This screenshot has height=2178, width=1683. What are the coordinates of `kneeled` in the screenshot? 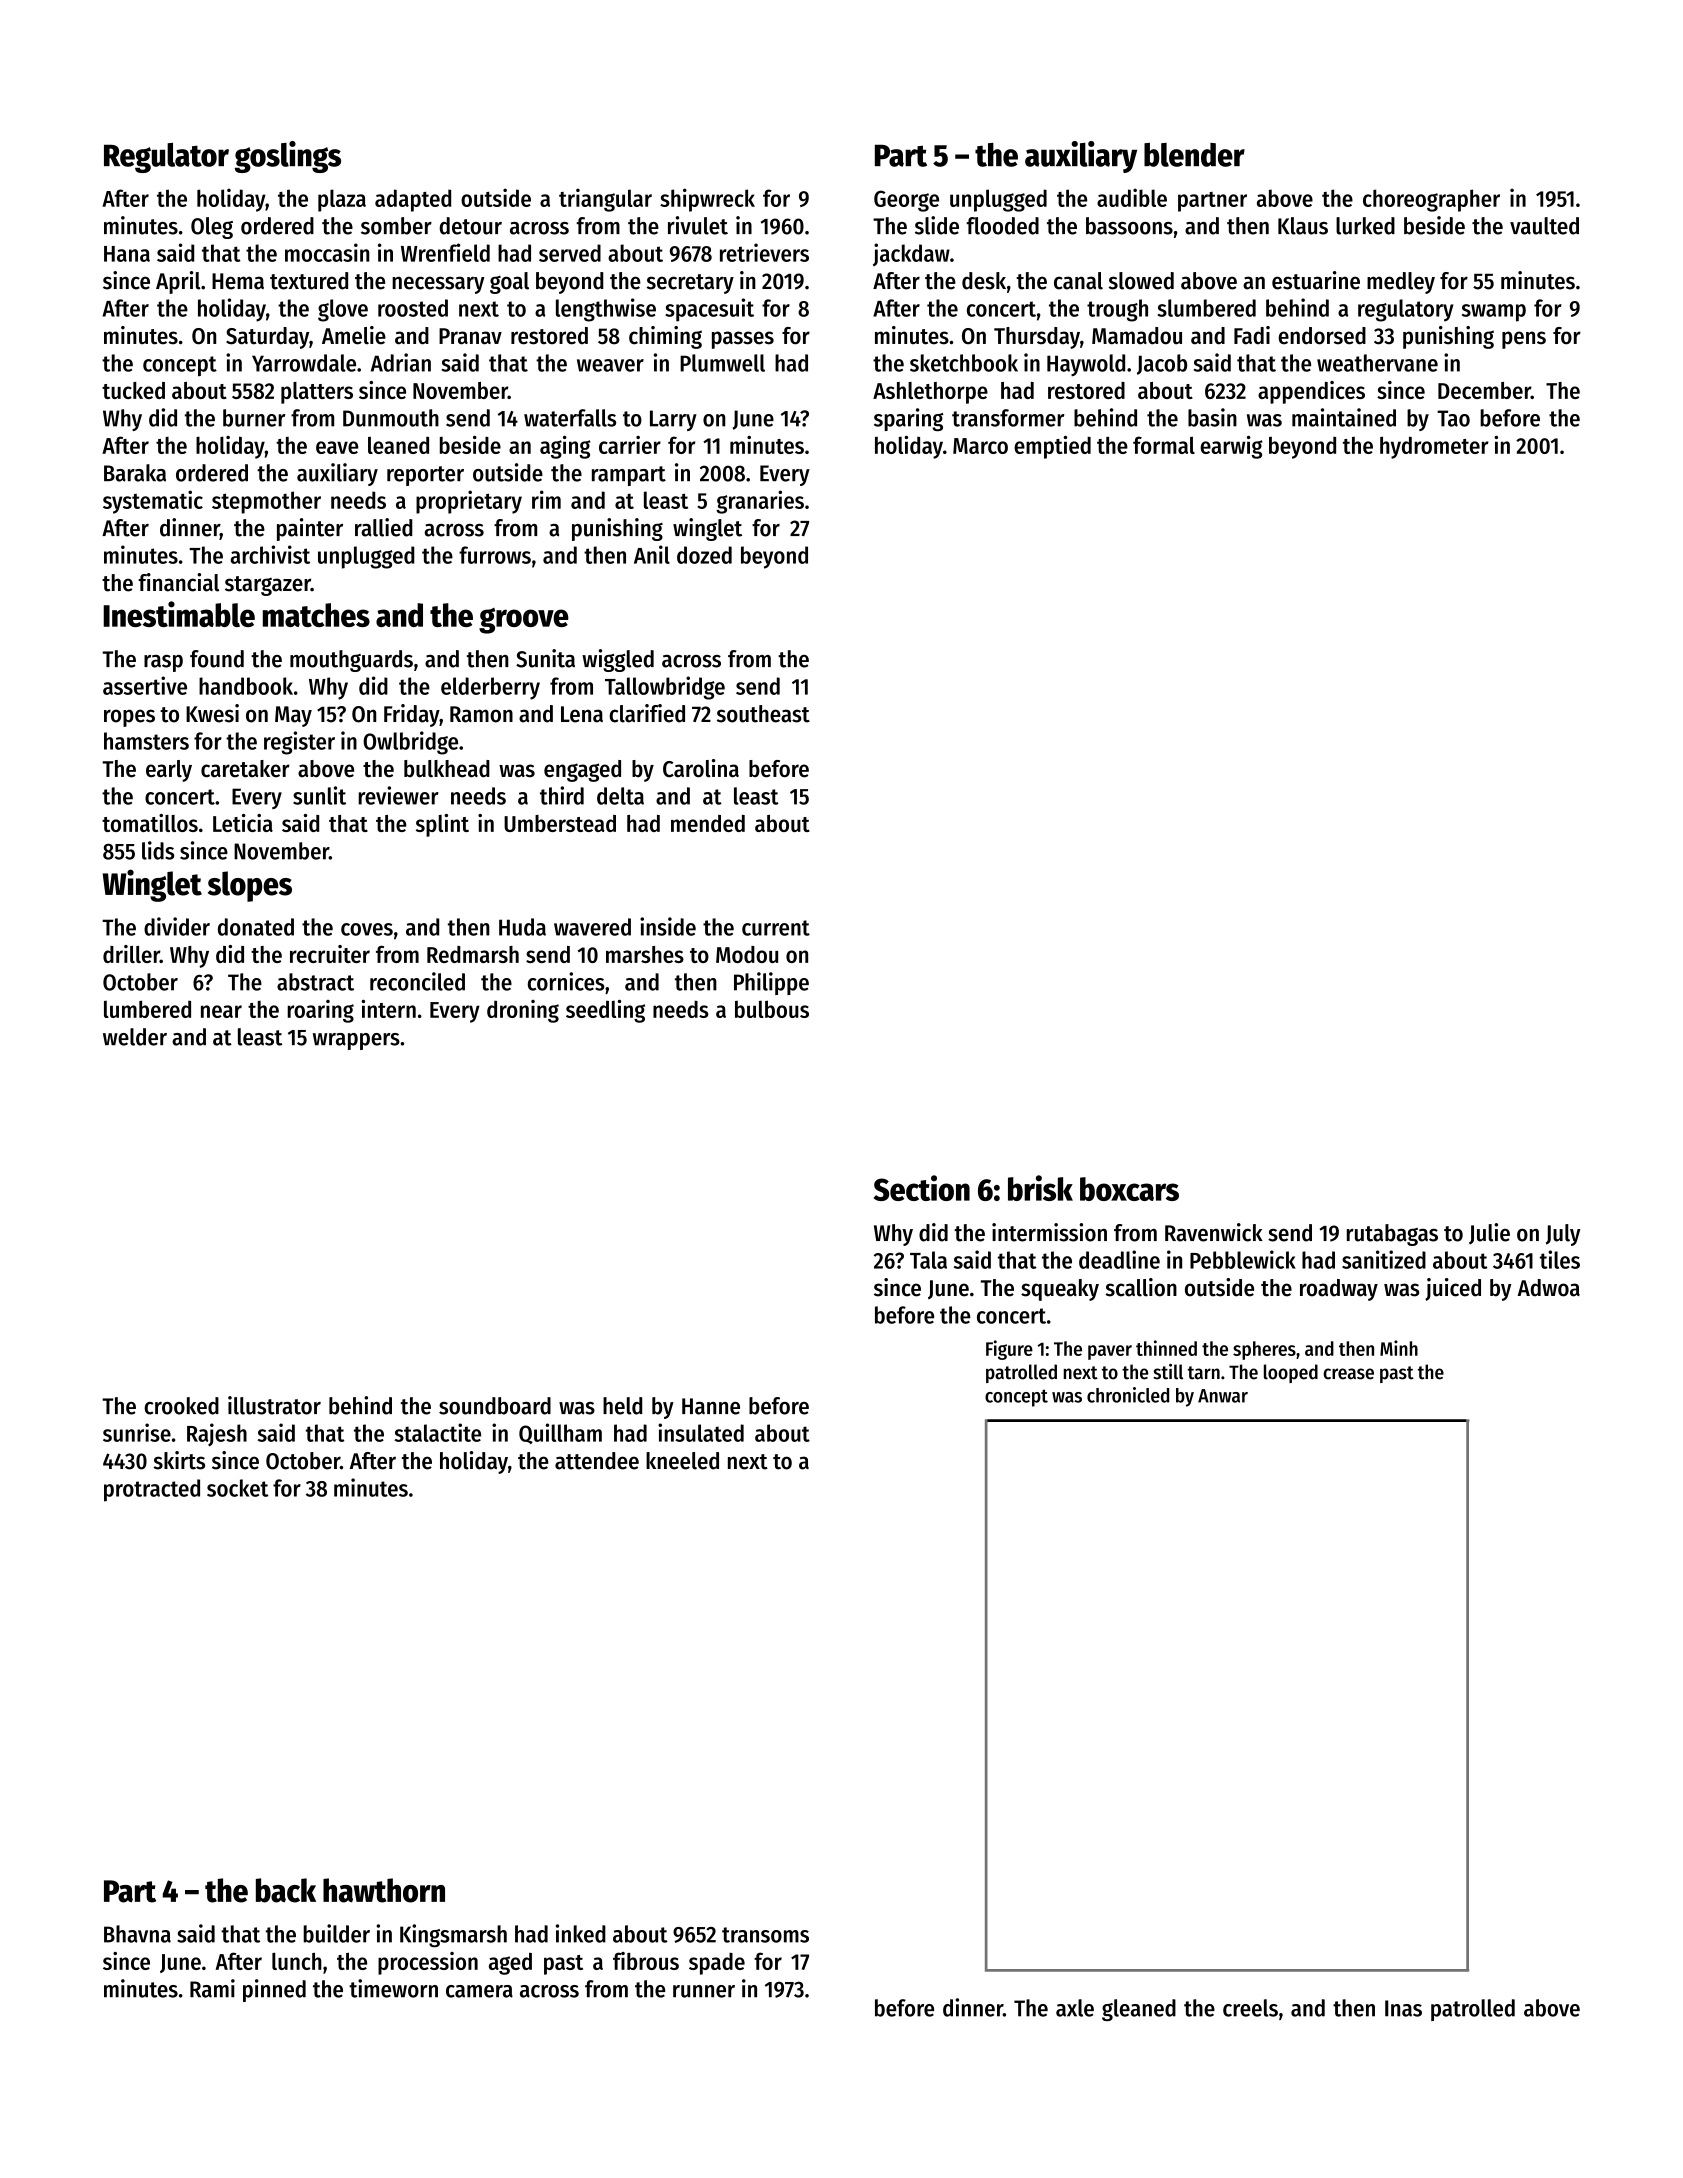 It's located at (682, 1461).
